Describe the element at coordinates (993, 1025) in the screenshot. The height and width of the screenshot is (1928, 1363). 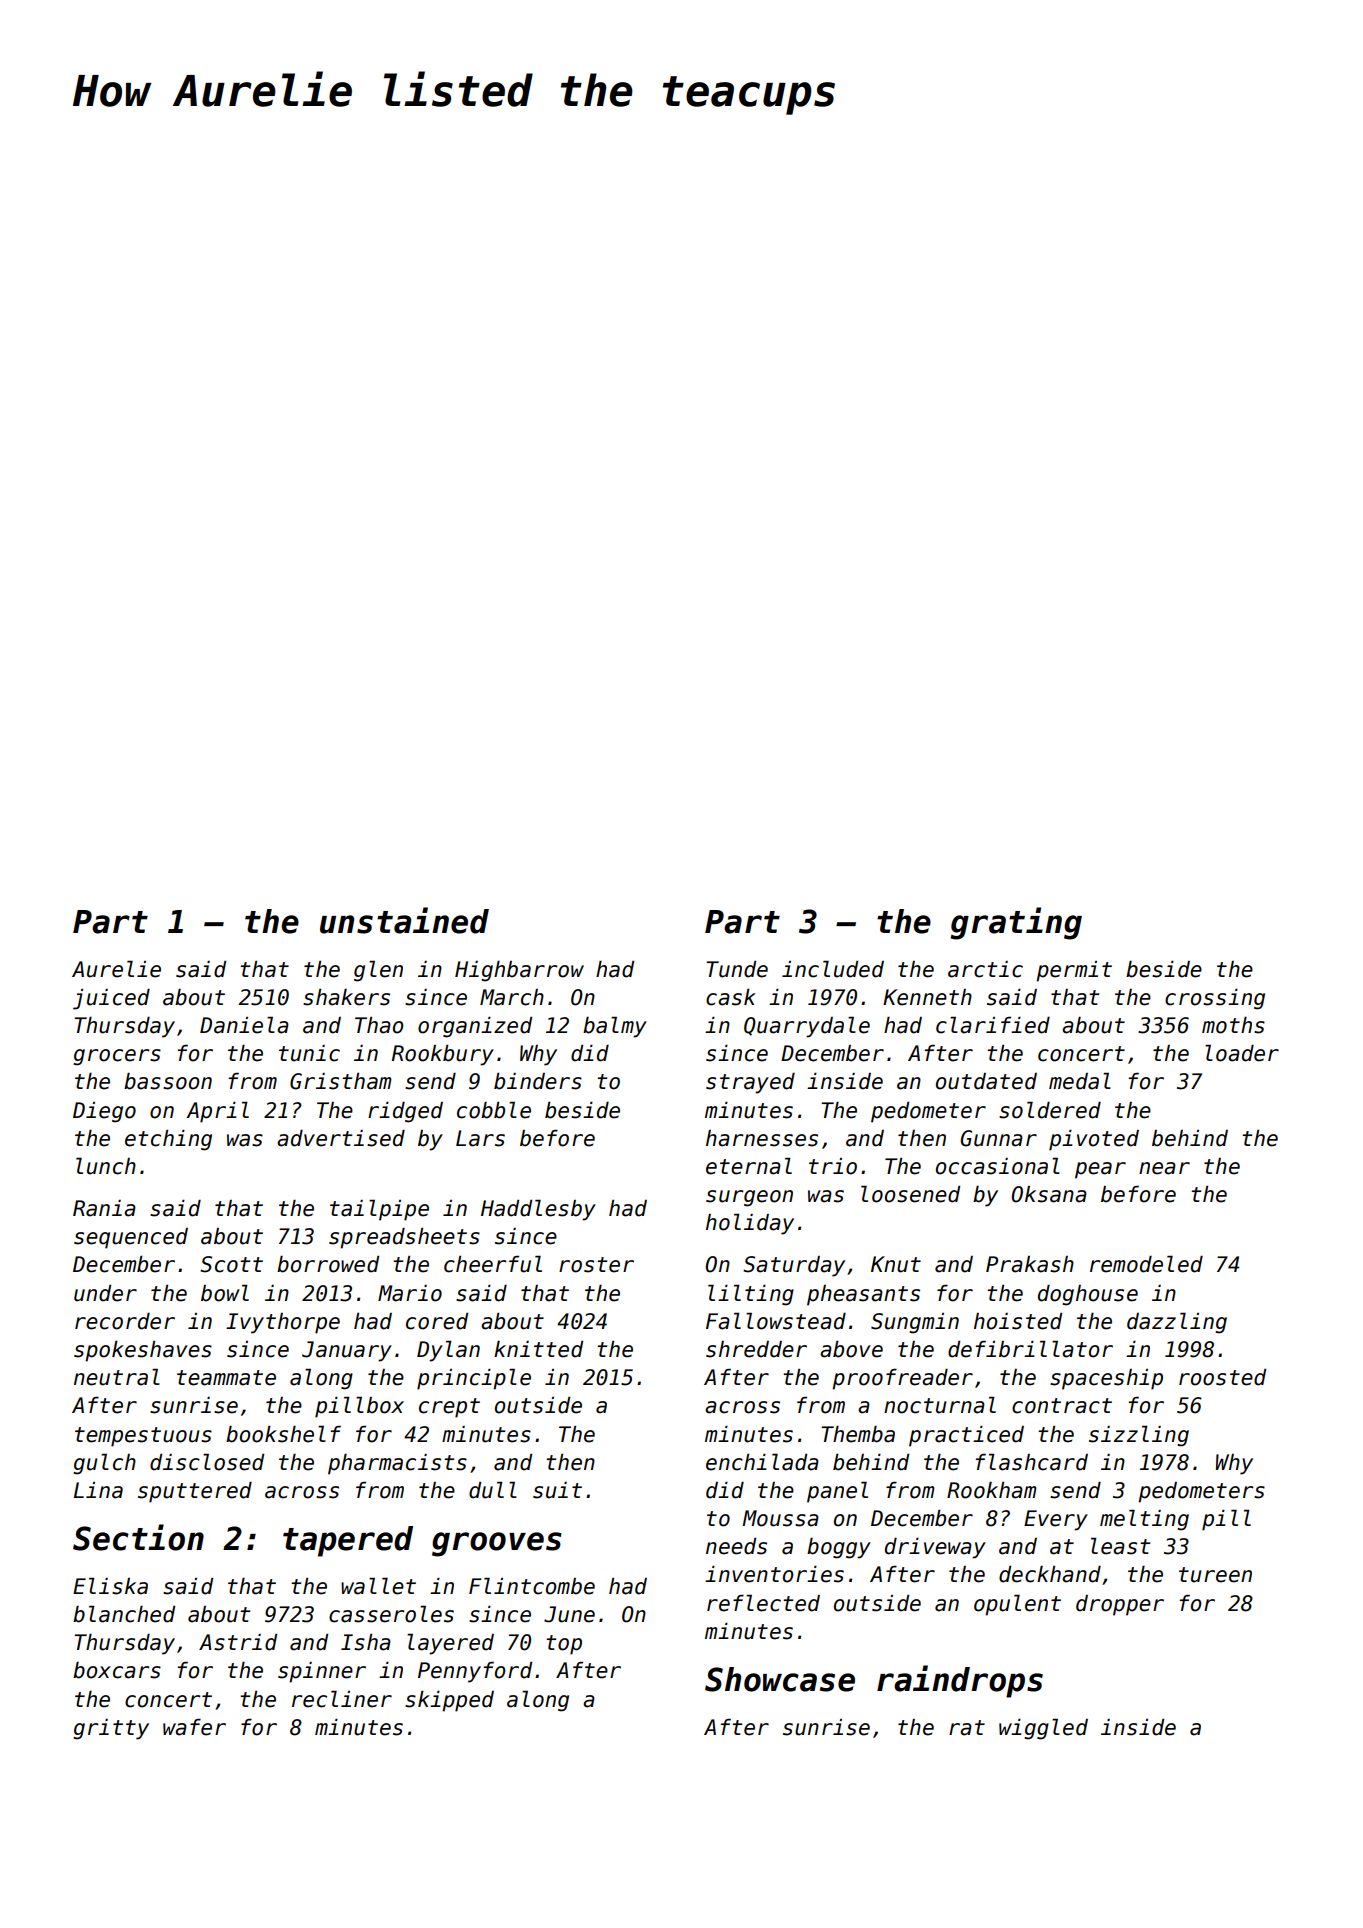
I see `clarified` at that location.
